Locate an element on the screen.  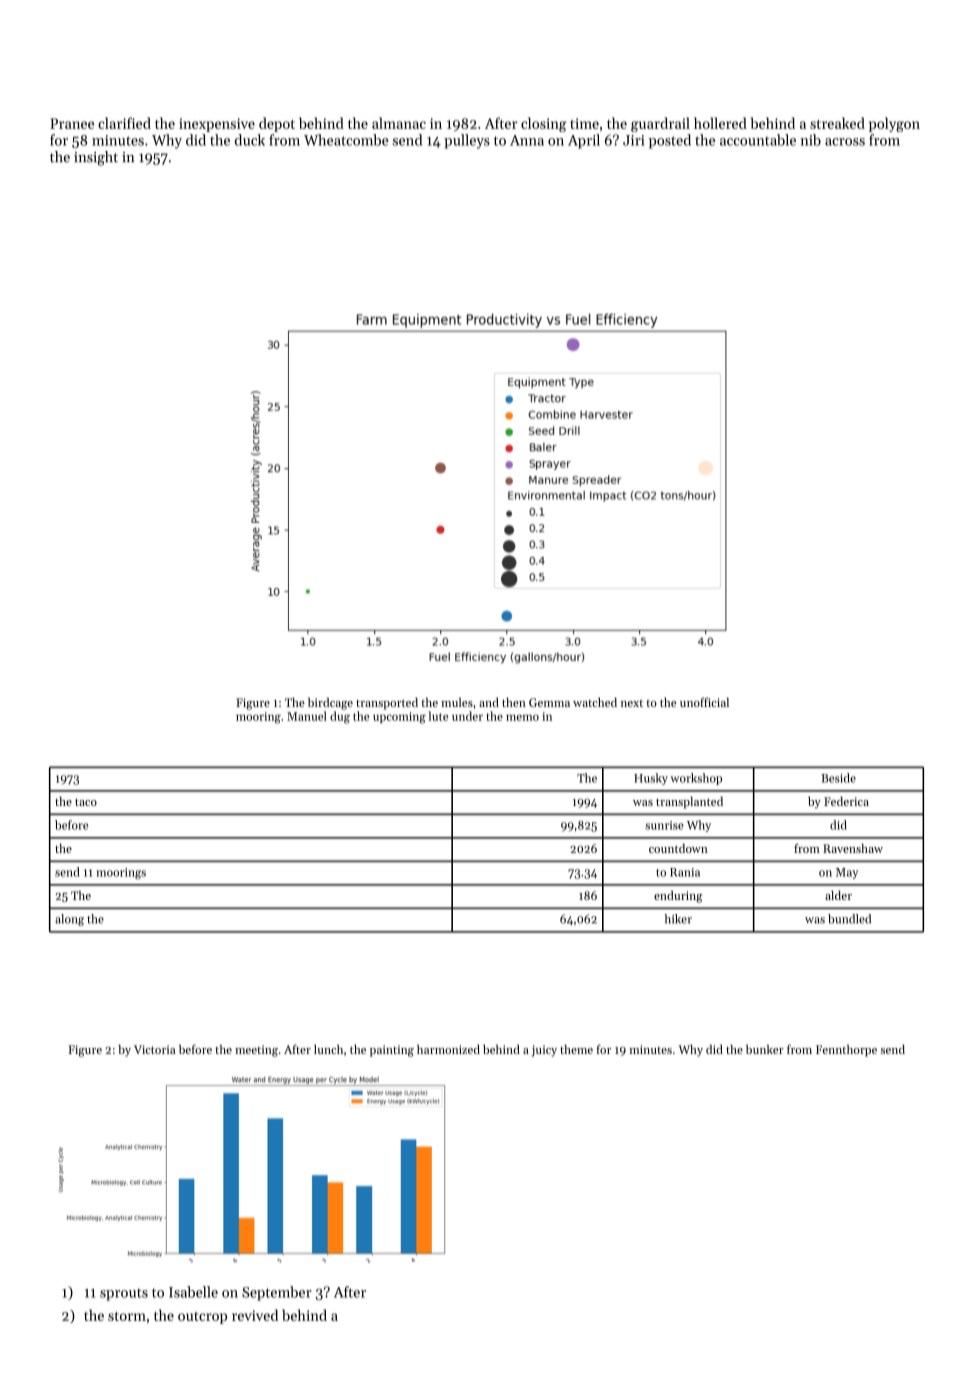
duck is located at coordinates (250, 140).
